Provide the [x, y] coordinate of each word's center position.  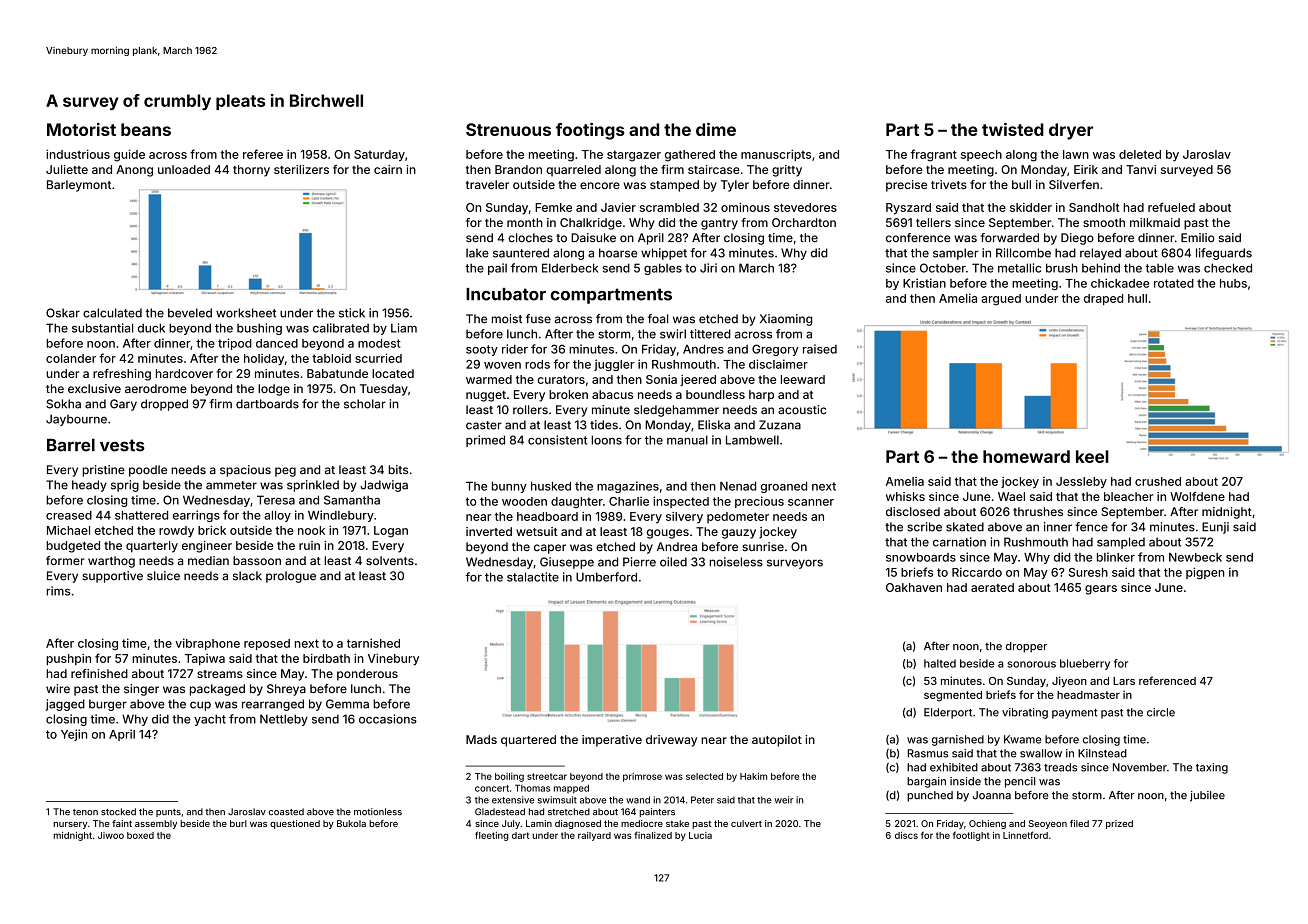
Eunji [1215, 528]
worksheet [246, 313]
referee [263, 154]
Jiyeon [1069, 681]
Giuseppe [567, 563]
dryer [1071, 131]
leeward [803, 379]
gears [1101, 590]
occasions [388, 719]
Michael [68, 530]
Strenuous [508, 129]
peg [285, 472]
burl [238, 823]
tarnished [373, 643]
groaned [784, 487]
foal [658, 319]
